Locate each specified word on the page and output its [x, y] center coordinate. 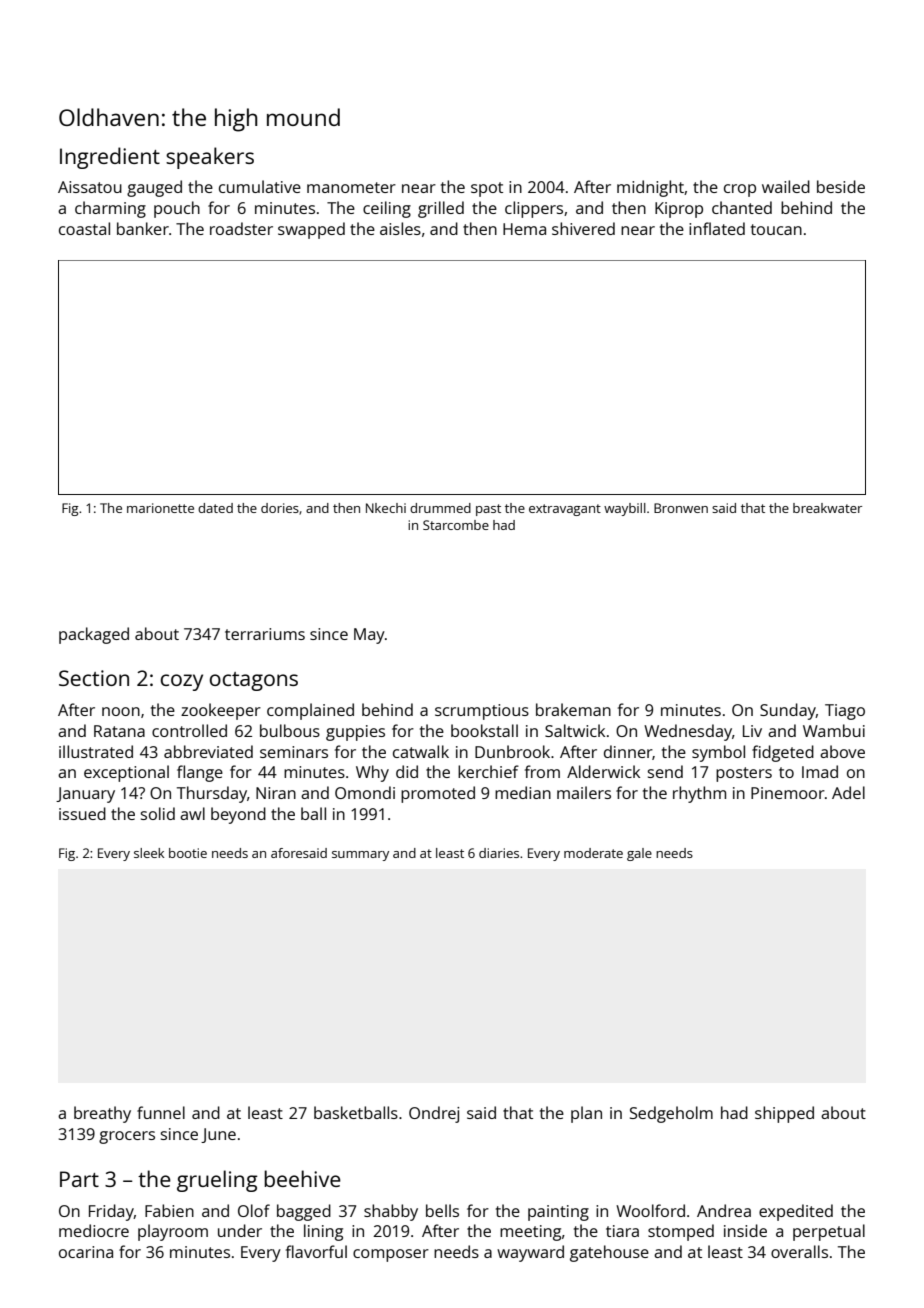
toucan [776, 229]
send [665, 771]
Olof [254, 1210]
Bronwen [681, 508]
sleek [149, 853]
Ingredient [110, 158]
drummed [440, 508]
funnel [161, 1112]
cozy [182, 682]
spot [487, 189]
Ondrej [434, 1114]
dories [280, 508]
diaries [499, 853]
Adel [848, 792]
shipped [784, 1114]
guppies [355, 733]
